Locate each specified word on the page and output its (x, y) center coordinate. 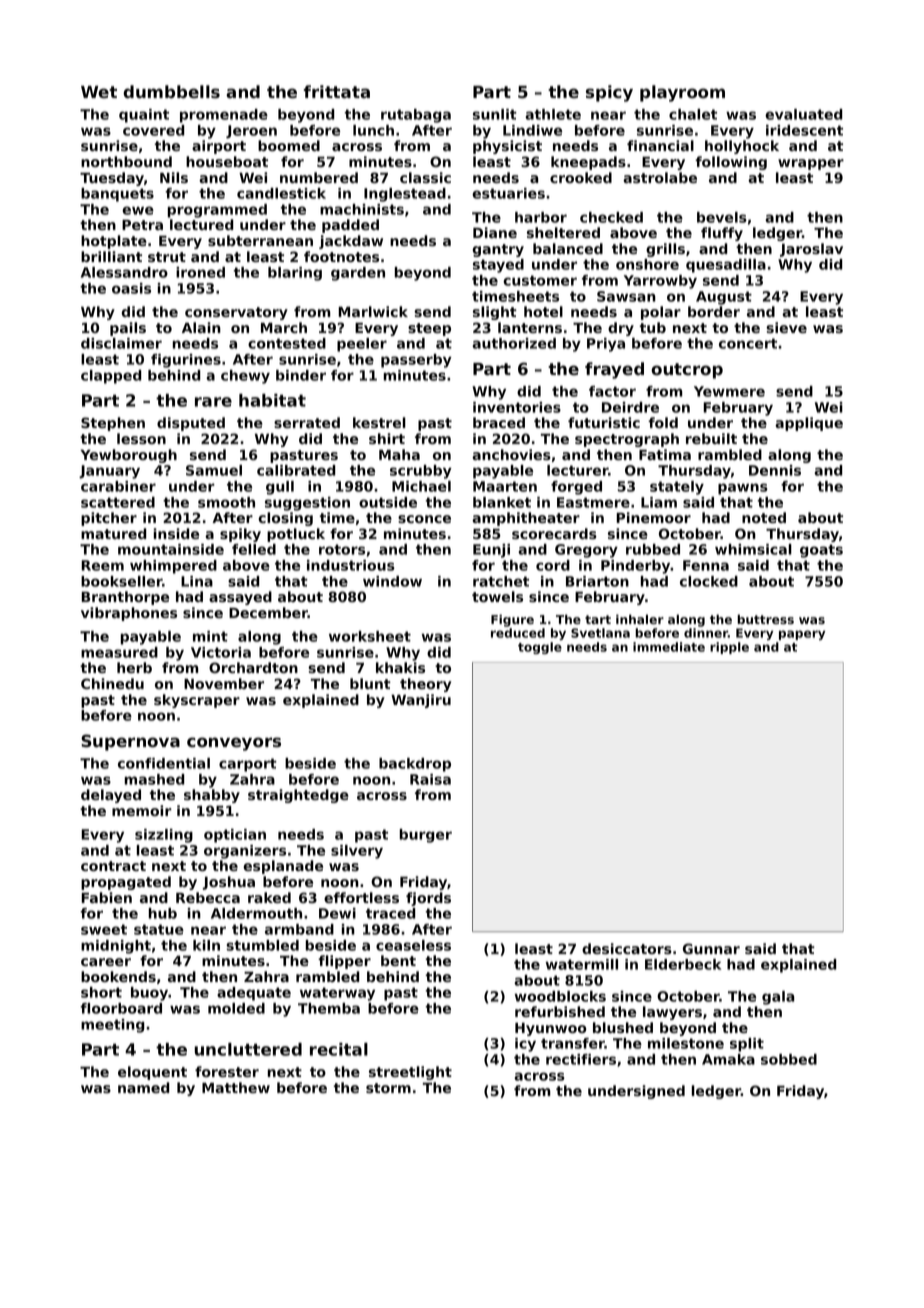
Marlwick (373, 311)
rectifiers (581, 1059)
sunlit (495, 114)
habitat (272, 400)
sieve (786, 327)
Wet (99, 92)
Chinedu (112, 683)
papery (802, 635)
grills (665, 250)
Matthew (236, 1087)
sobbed (789, 1059)
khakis (400, 667)
